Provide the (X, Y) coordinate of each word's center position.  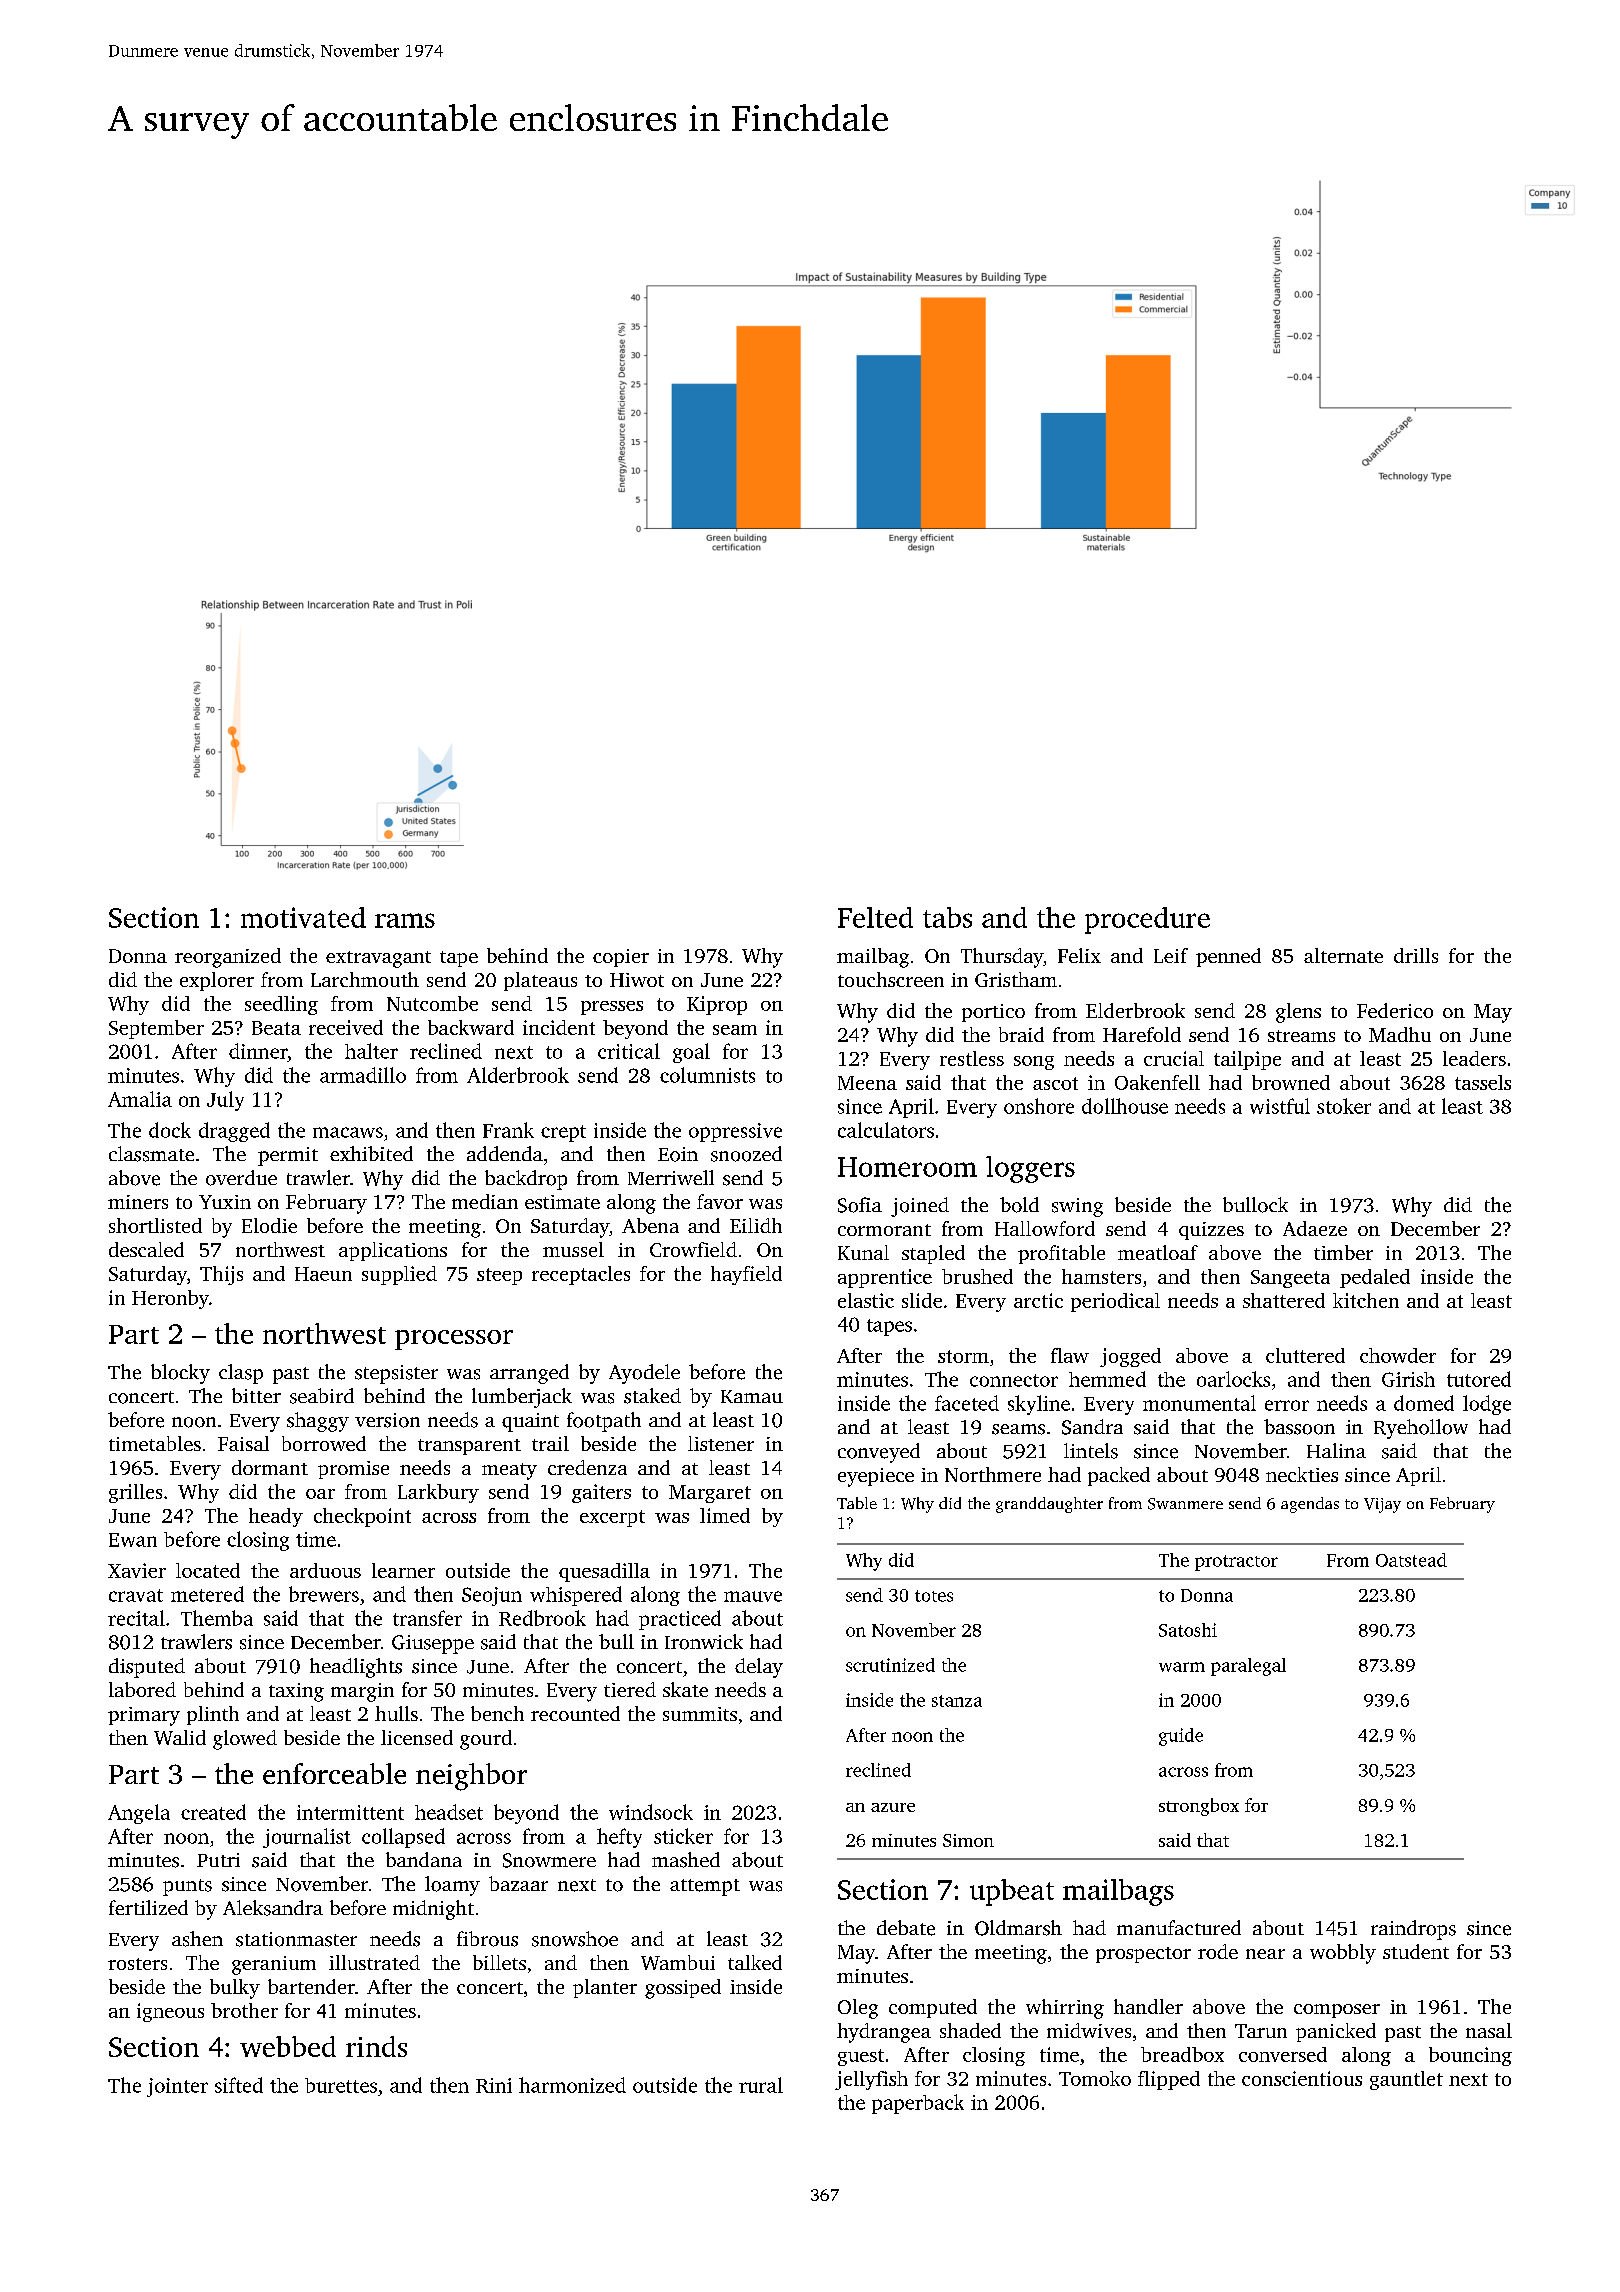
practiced (680, 1620)
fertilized (148, 1907)
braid (1021, 1034)
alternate (1343, 955)
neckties (1302, 1474)
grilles (135, 1493)
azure (893, 1807)
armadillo (363, 1075)
